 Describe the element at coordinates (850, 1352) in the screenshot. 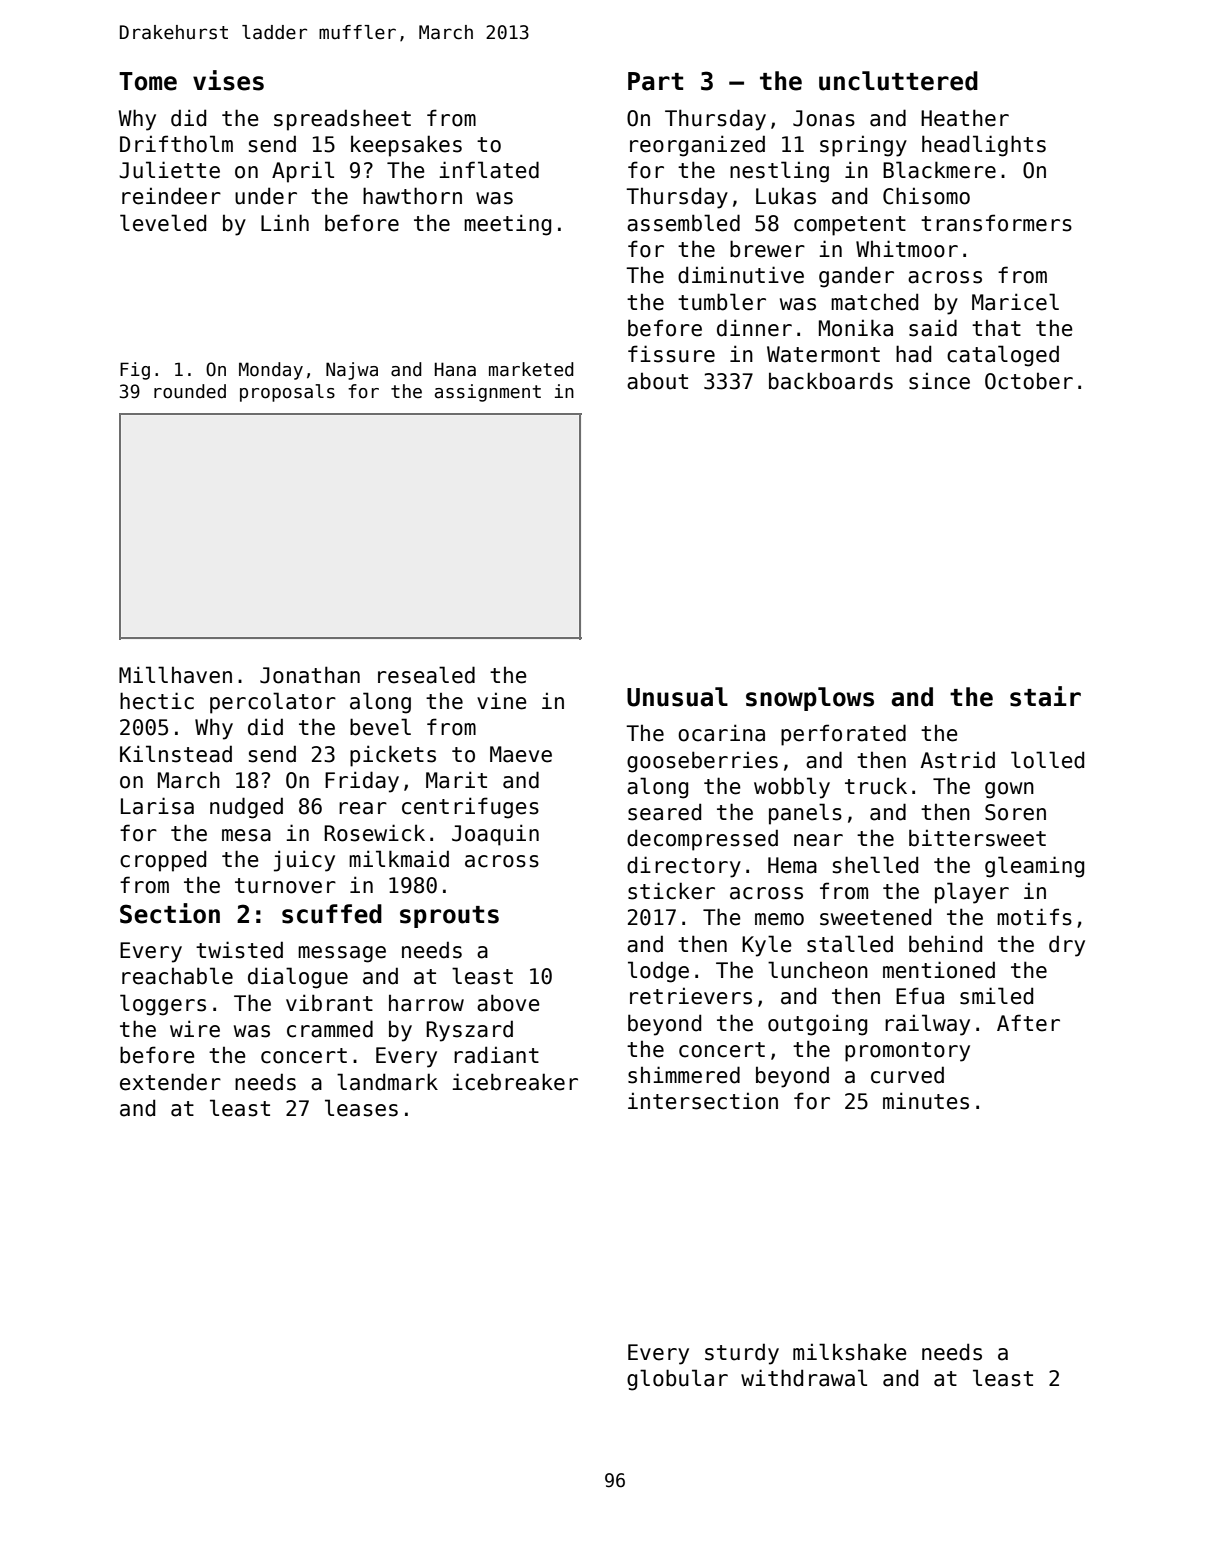

I see `milkshake` at that location.
